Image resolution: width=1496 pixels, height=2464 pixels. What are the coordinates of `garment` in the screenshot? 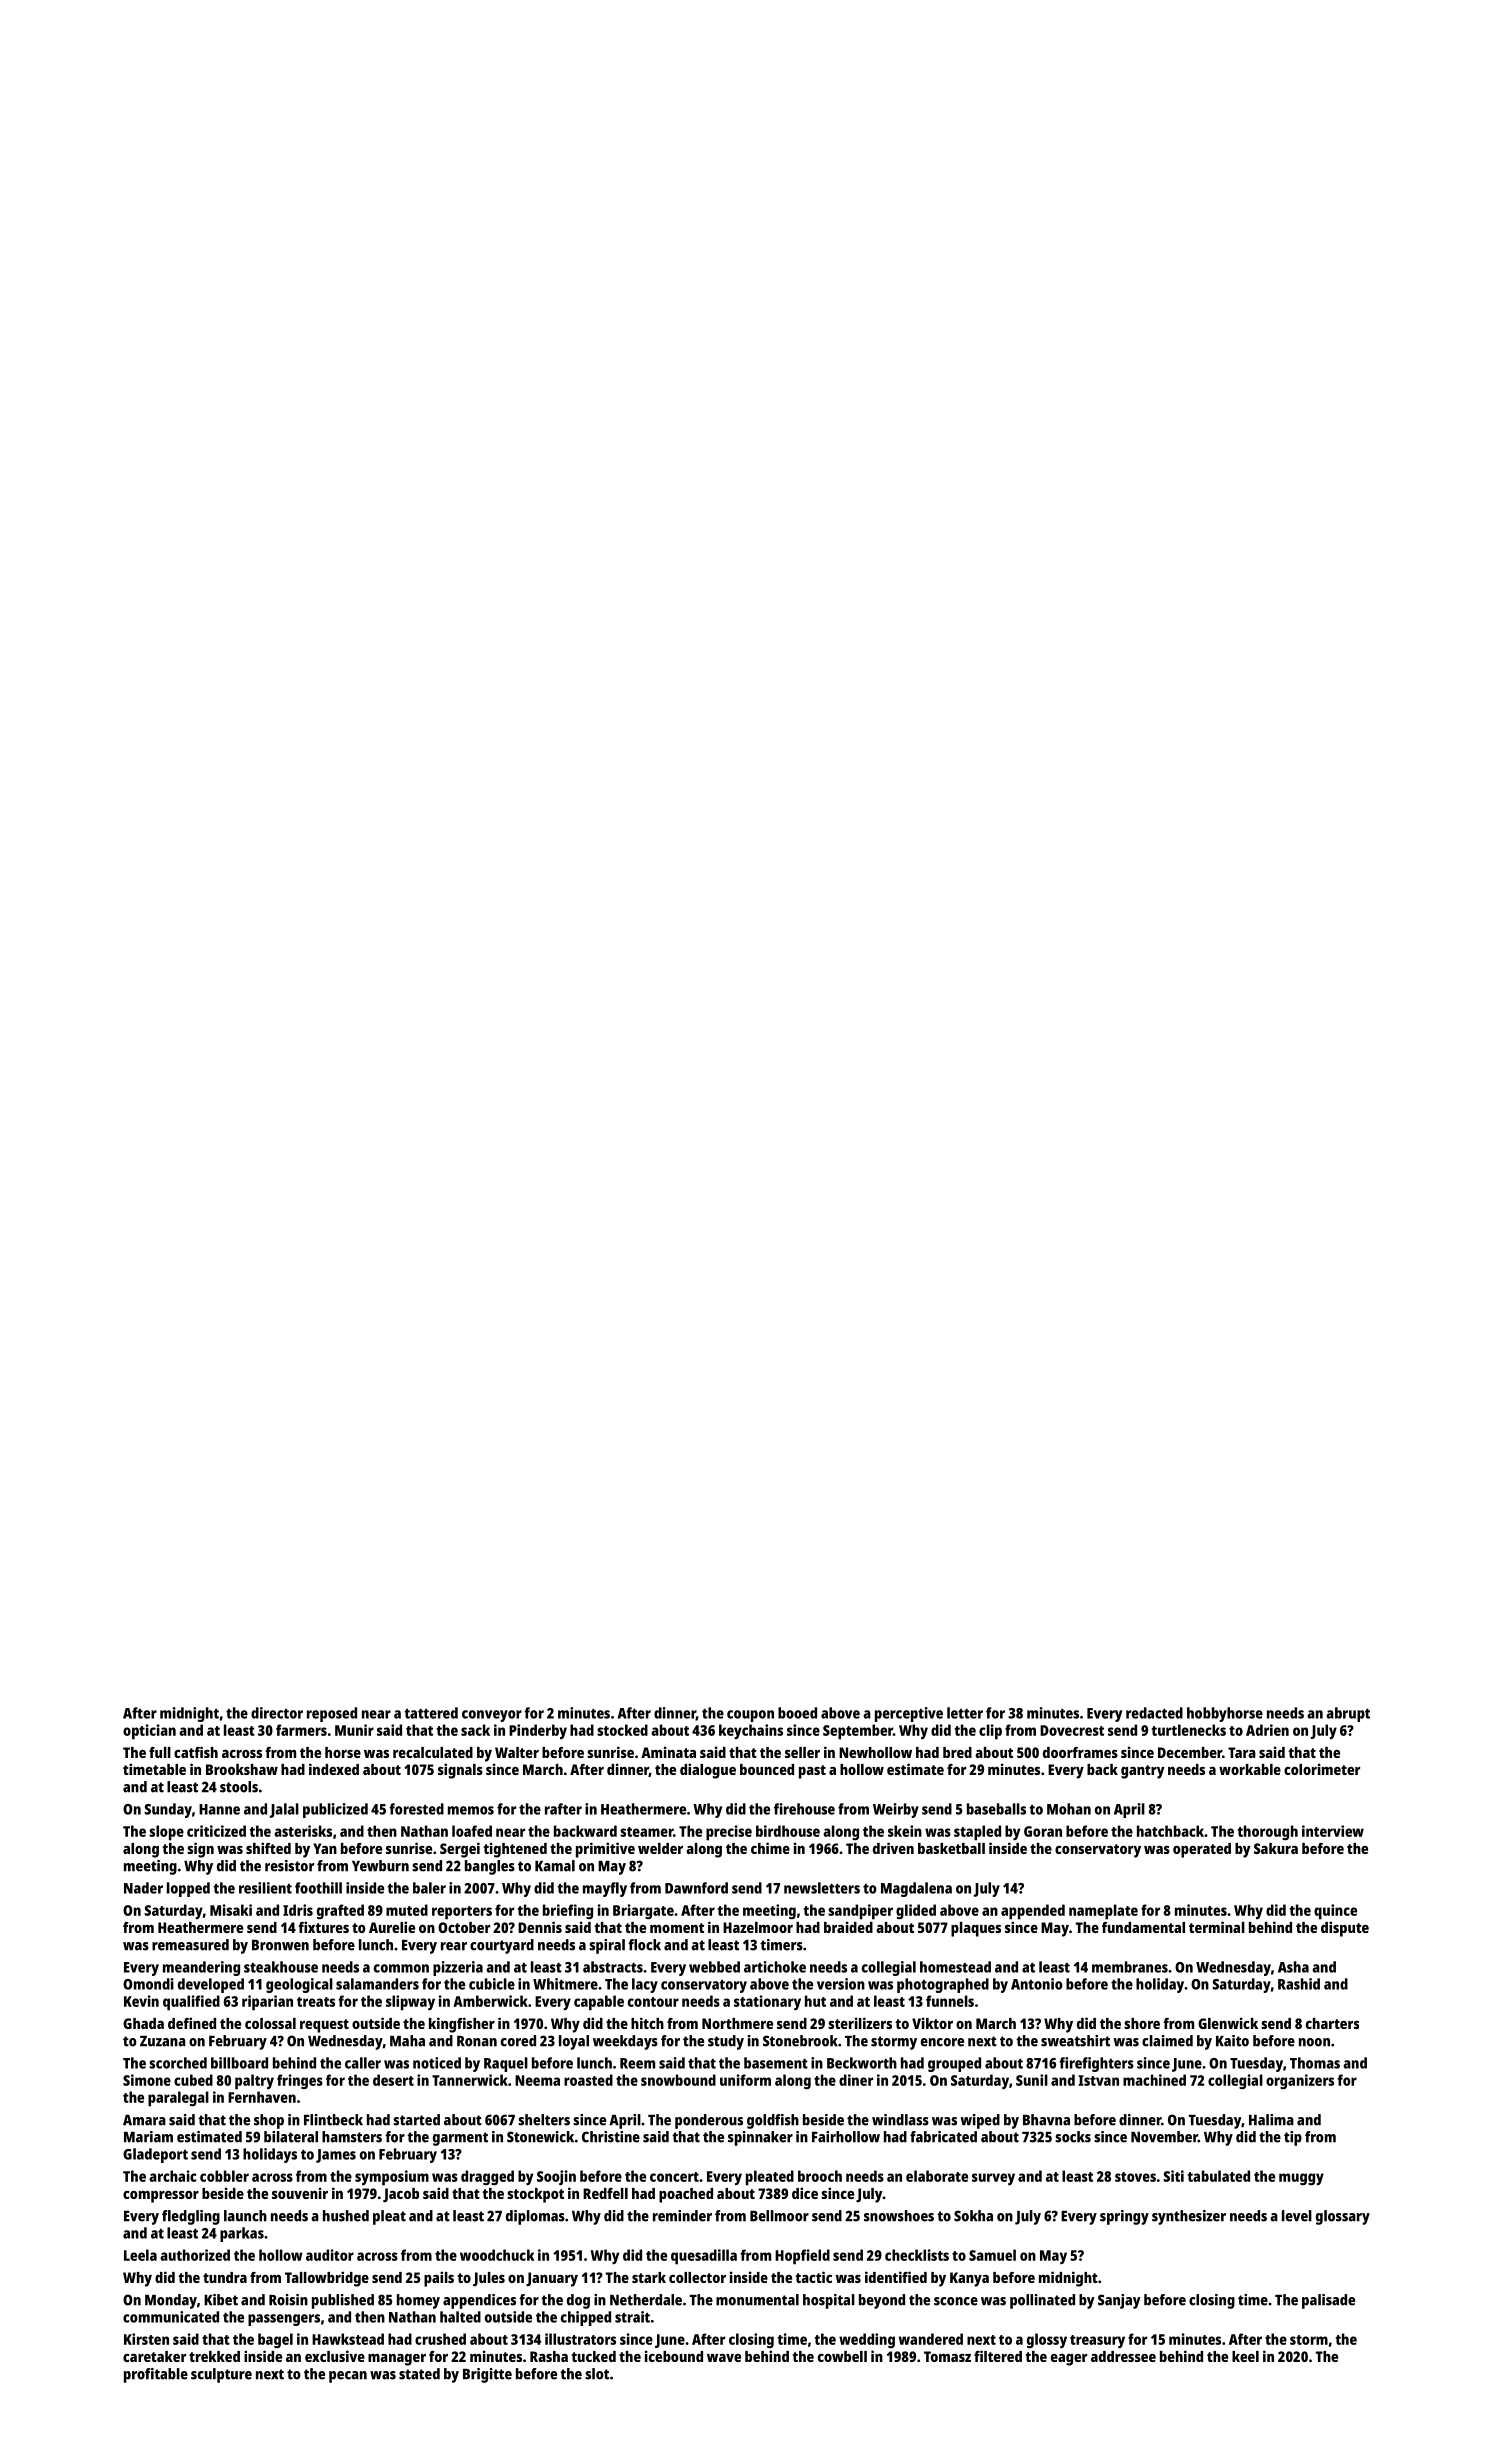 It's located at (460, 2139).
